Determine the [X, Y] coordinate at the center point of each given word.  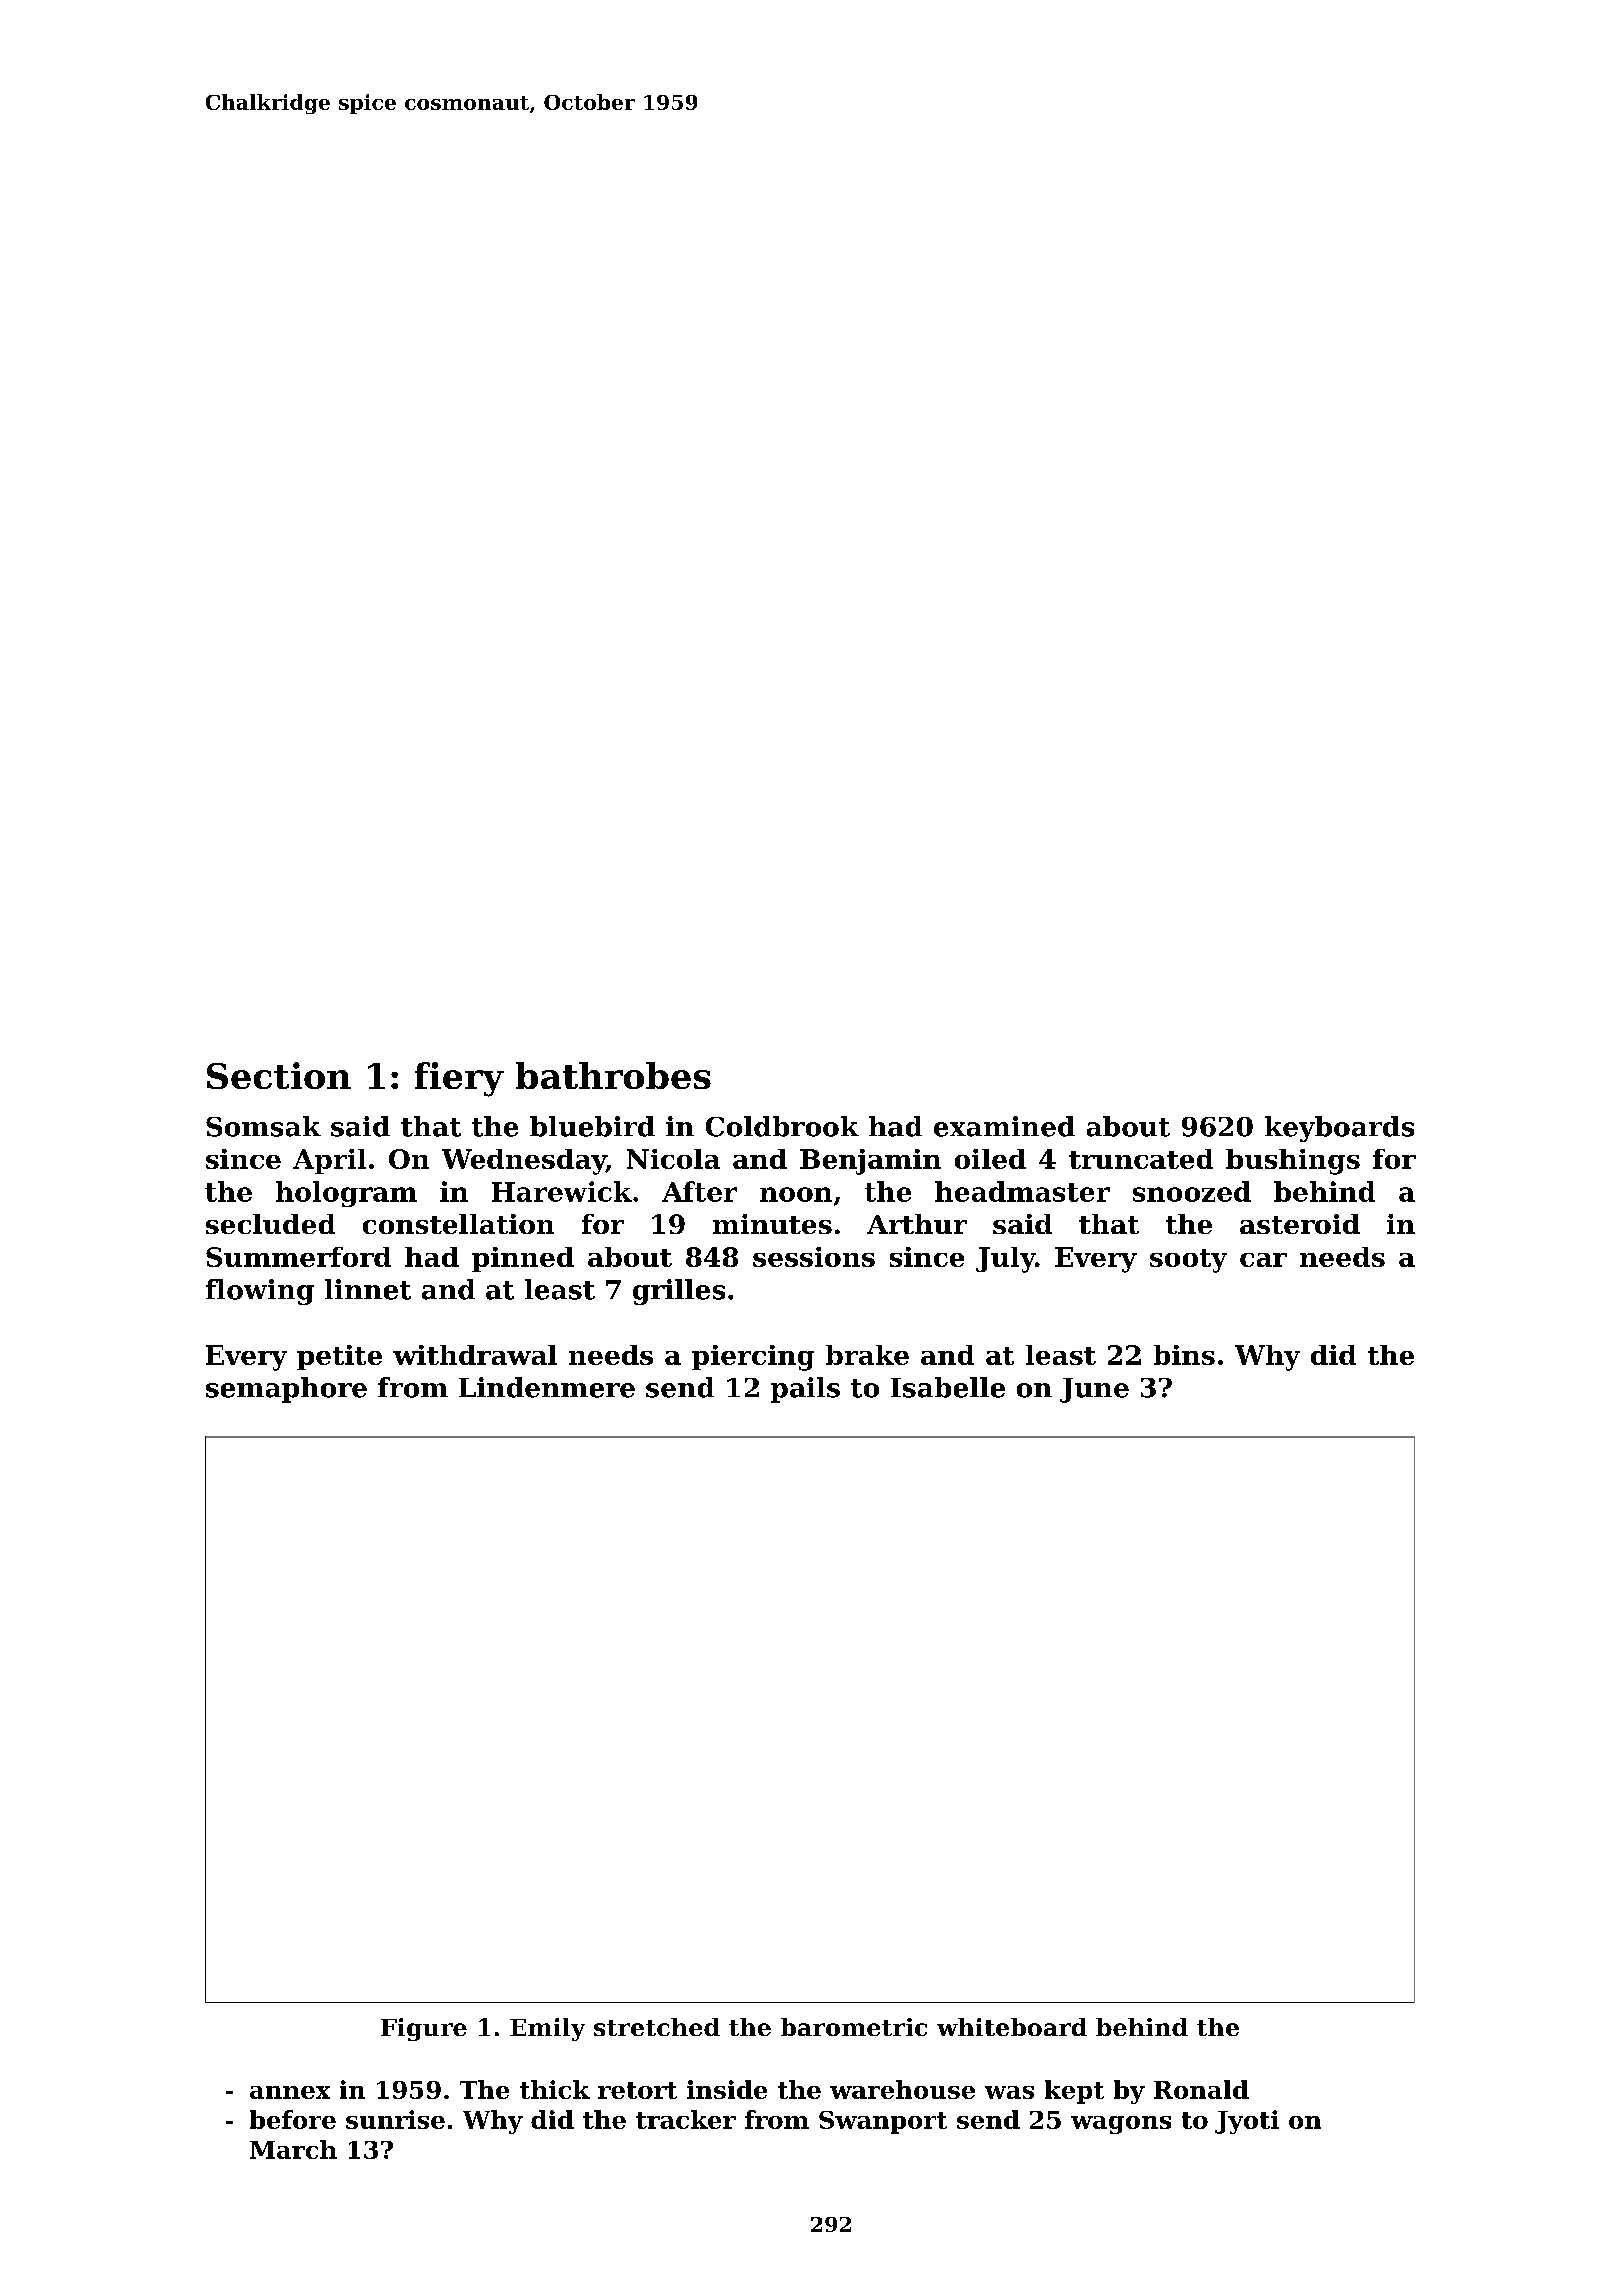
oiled [990, 1159]
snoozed [1192, 1191]
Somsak [263, 1126]
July [1005, 1260]
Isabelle [948, 1387]
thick [555, 2089]
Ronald [1201, 2089]
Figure [424, 2029]
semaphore [286, 1390]
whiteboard [1012, 2027]
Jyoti [1247, 2122]
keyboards [1339, 1129]
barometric [854, 2027]
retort [637, 2090]
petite [339, 1357]
